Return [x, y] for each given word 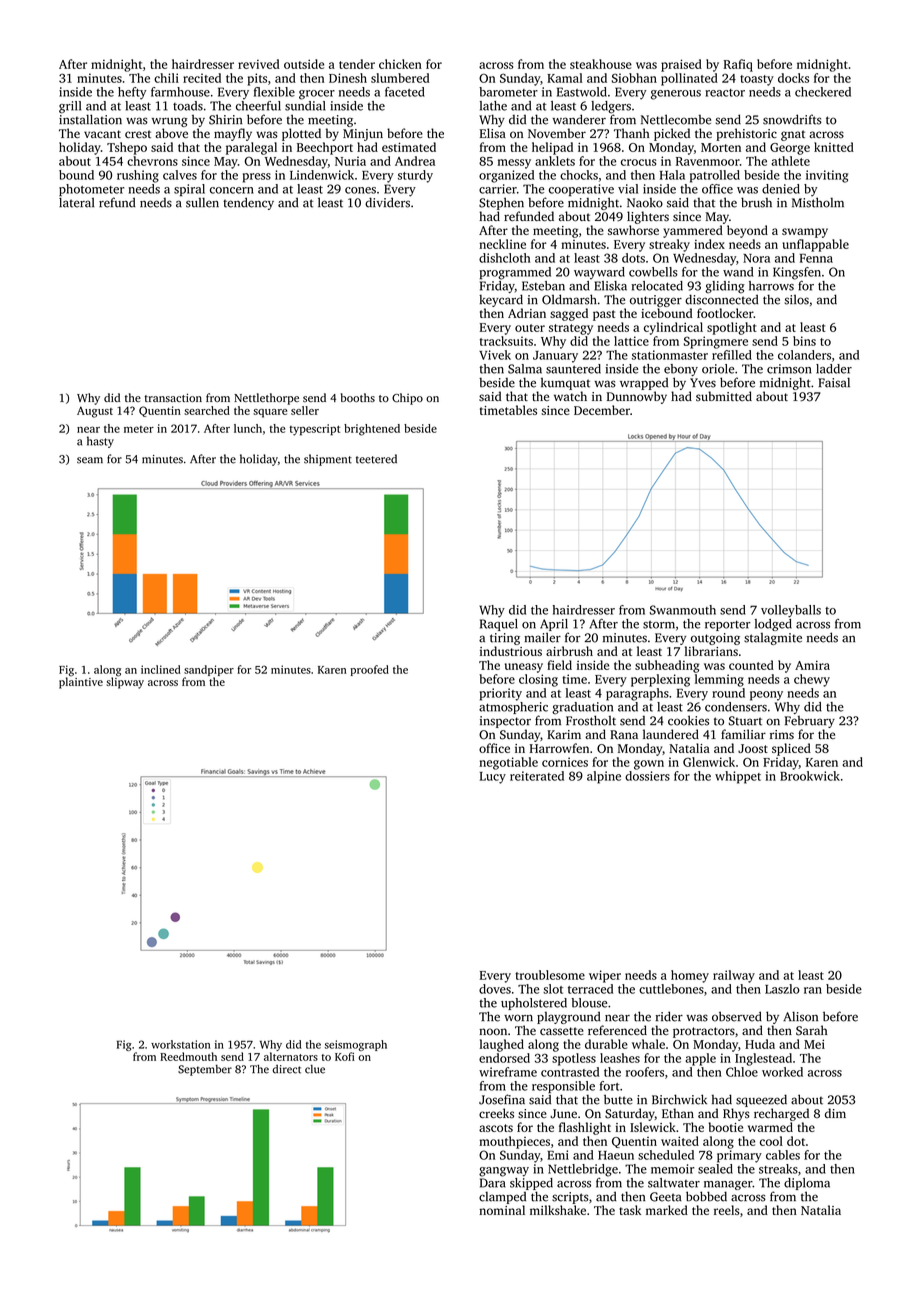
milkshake [558, 1210]
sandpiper [209, 670]
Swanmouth [683, 610]
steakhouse [601, 64]
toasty [757, 80]
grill [70, 107]
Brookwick [810, 776]
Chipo [407, 399]
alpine [604, 777]
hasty [100, 442]
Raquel [499, 625]
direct [286, 1069]
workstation [180, 1044]
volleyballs [791, 611]
